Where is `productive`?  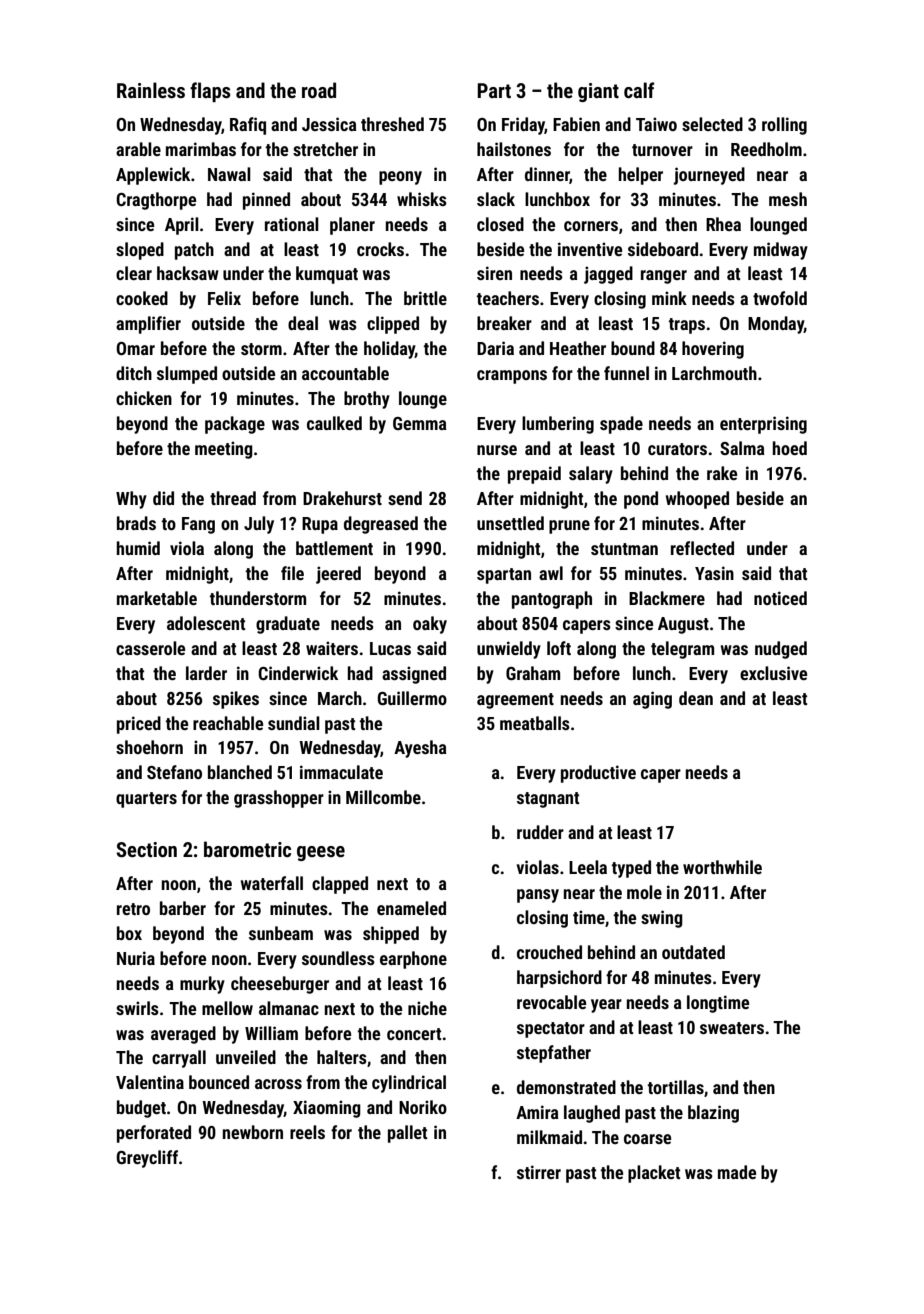 productive is located at coordinates (598, 774).
